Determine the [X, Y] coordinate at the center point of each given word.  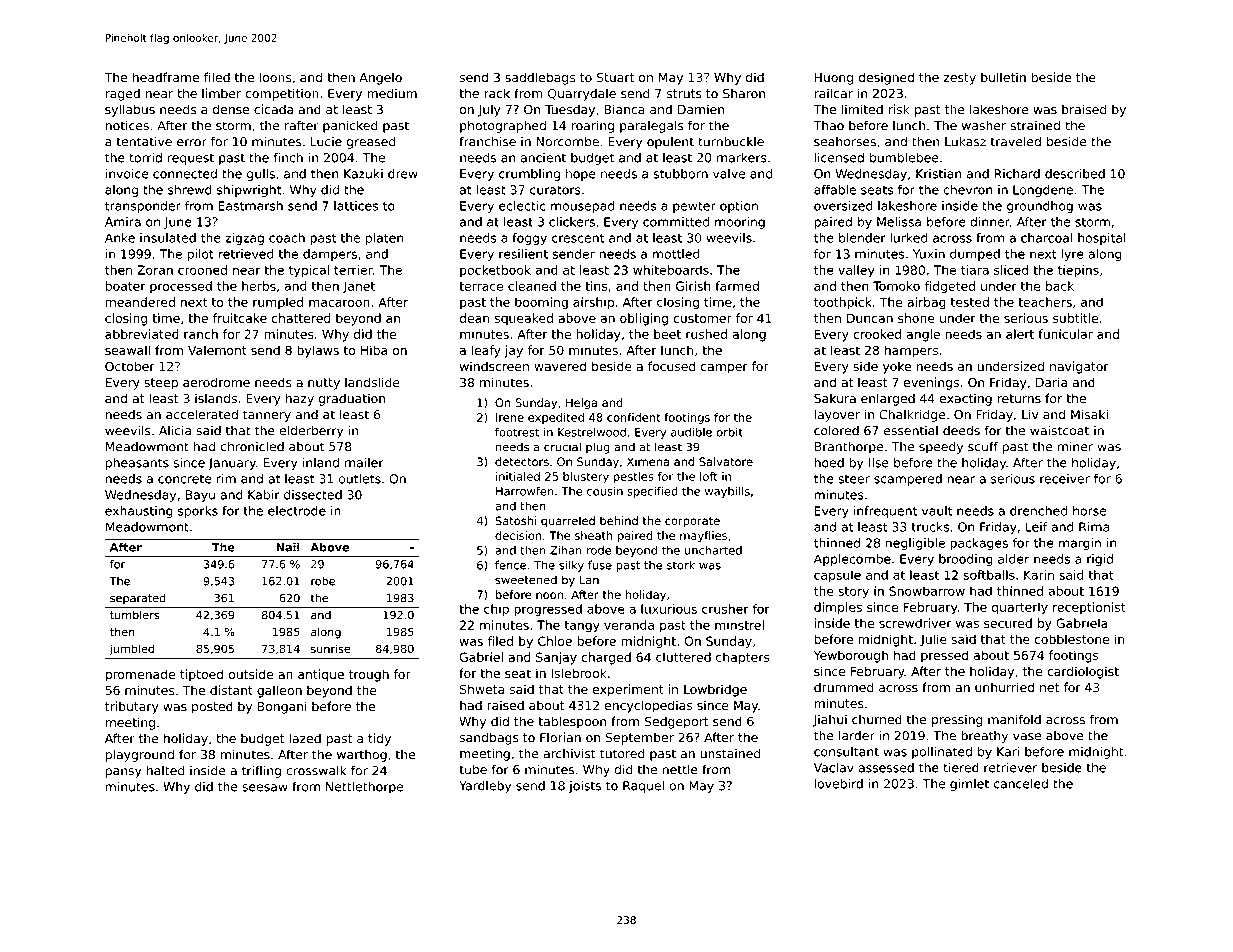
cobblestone [1072, 639]
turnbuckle [731, 142]
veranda [629, 625]
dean [474, 318]
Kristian [939, 174]
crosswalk [316, 771]
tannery [267, 416]
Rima [1094, 527]
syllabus [130, 110]
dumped [975, 255]
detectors [522, 461]
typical [309, 271]
